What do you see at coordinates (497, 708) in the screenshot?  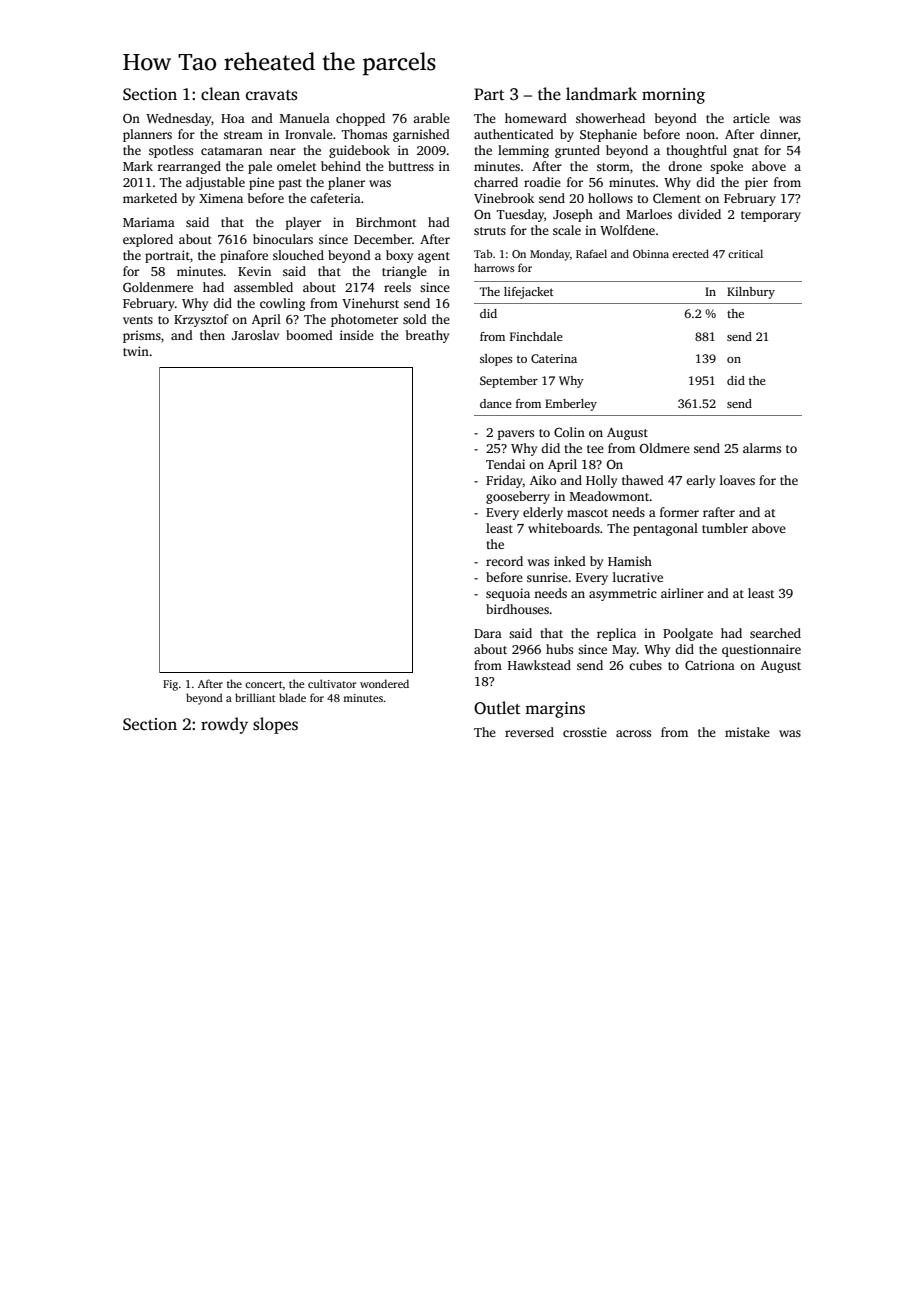 I see `Outlet` at bounding box center [497, 708].
